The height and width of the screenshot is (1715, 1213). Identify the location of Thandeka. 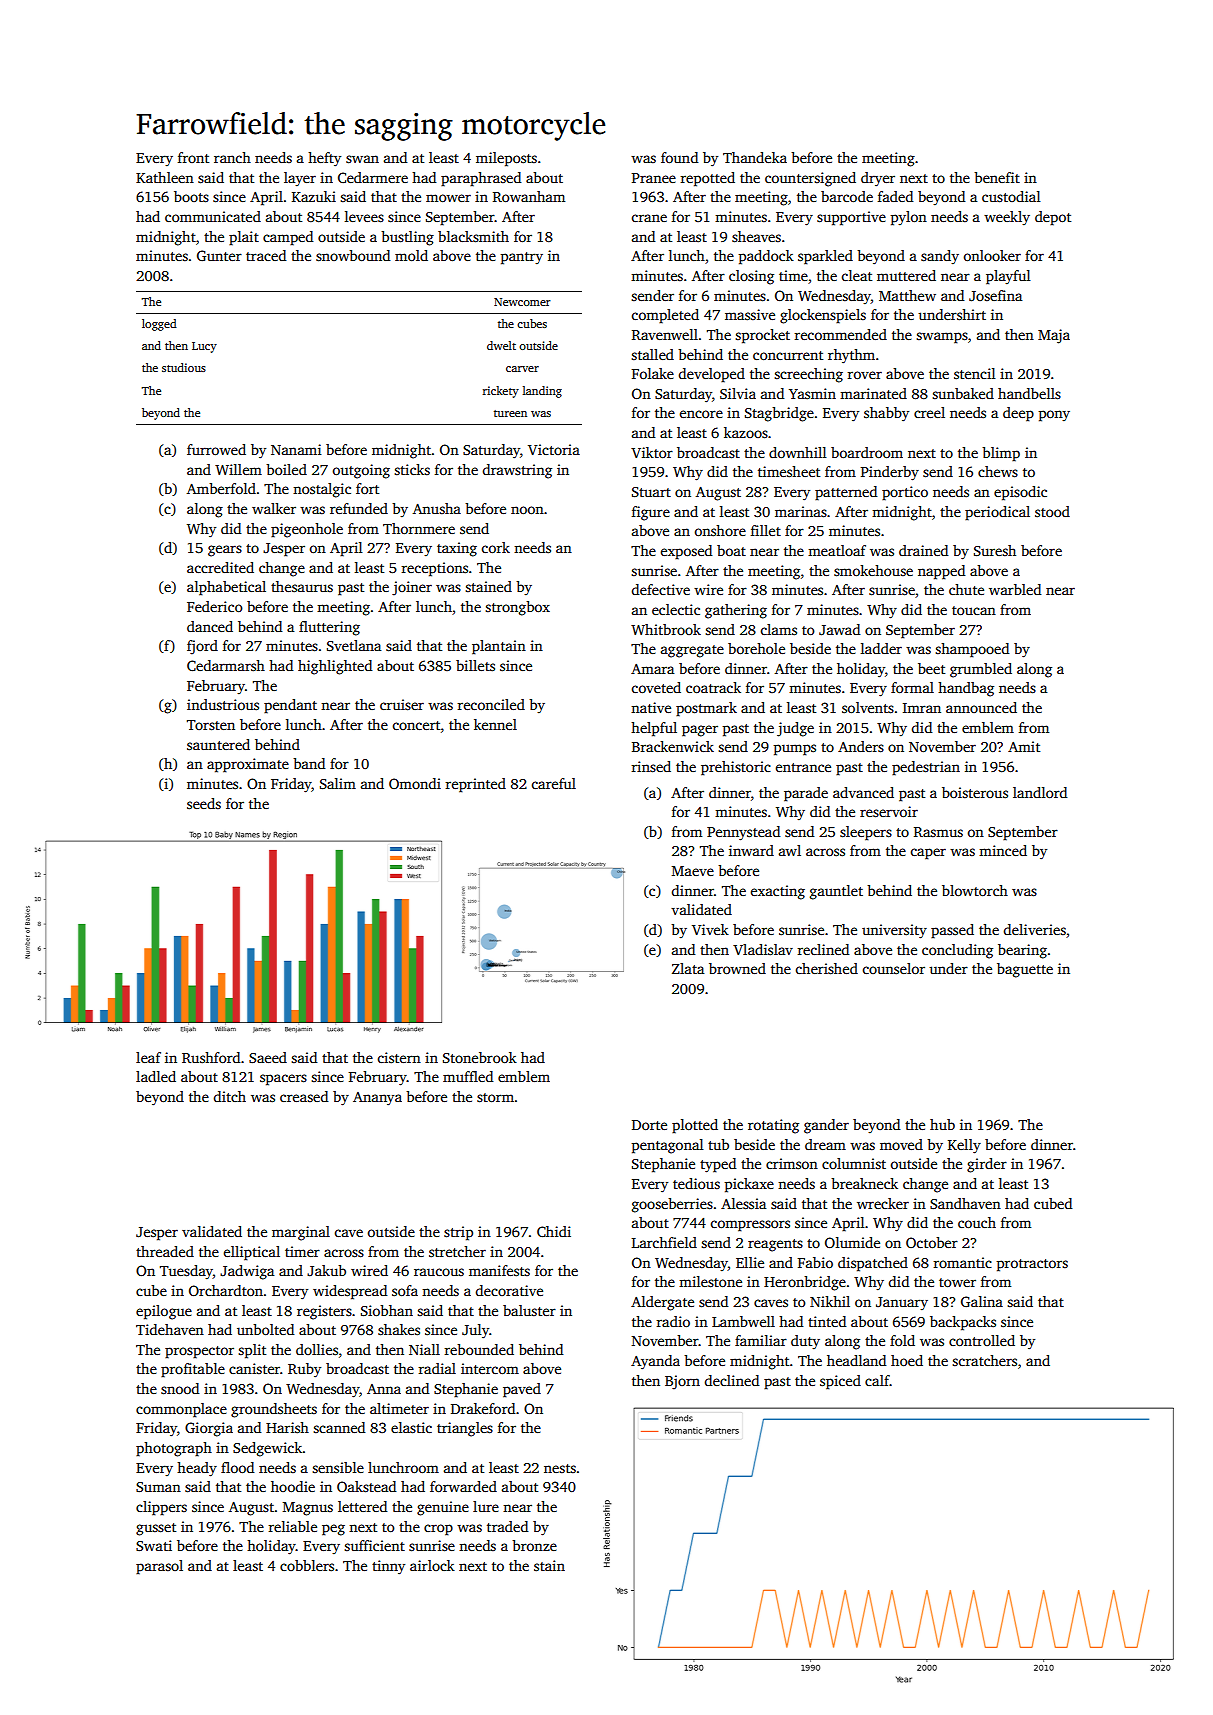
(755, 157).
